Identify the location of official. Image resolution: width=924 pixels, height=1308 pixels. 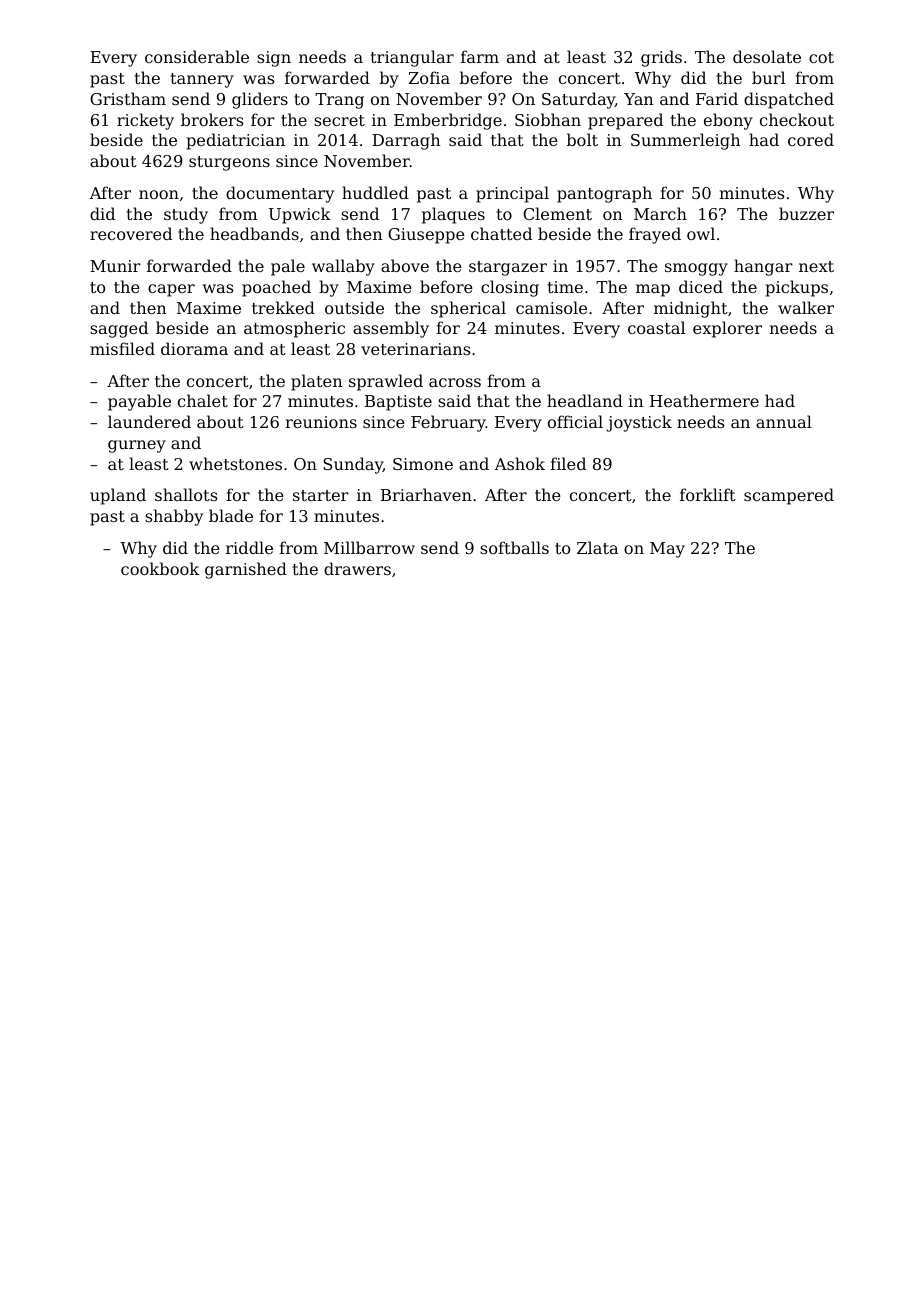
(575, 421).
